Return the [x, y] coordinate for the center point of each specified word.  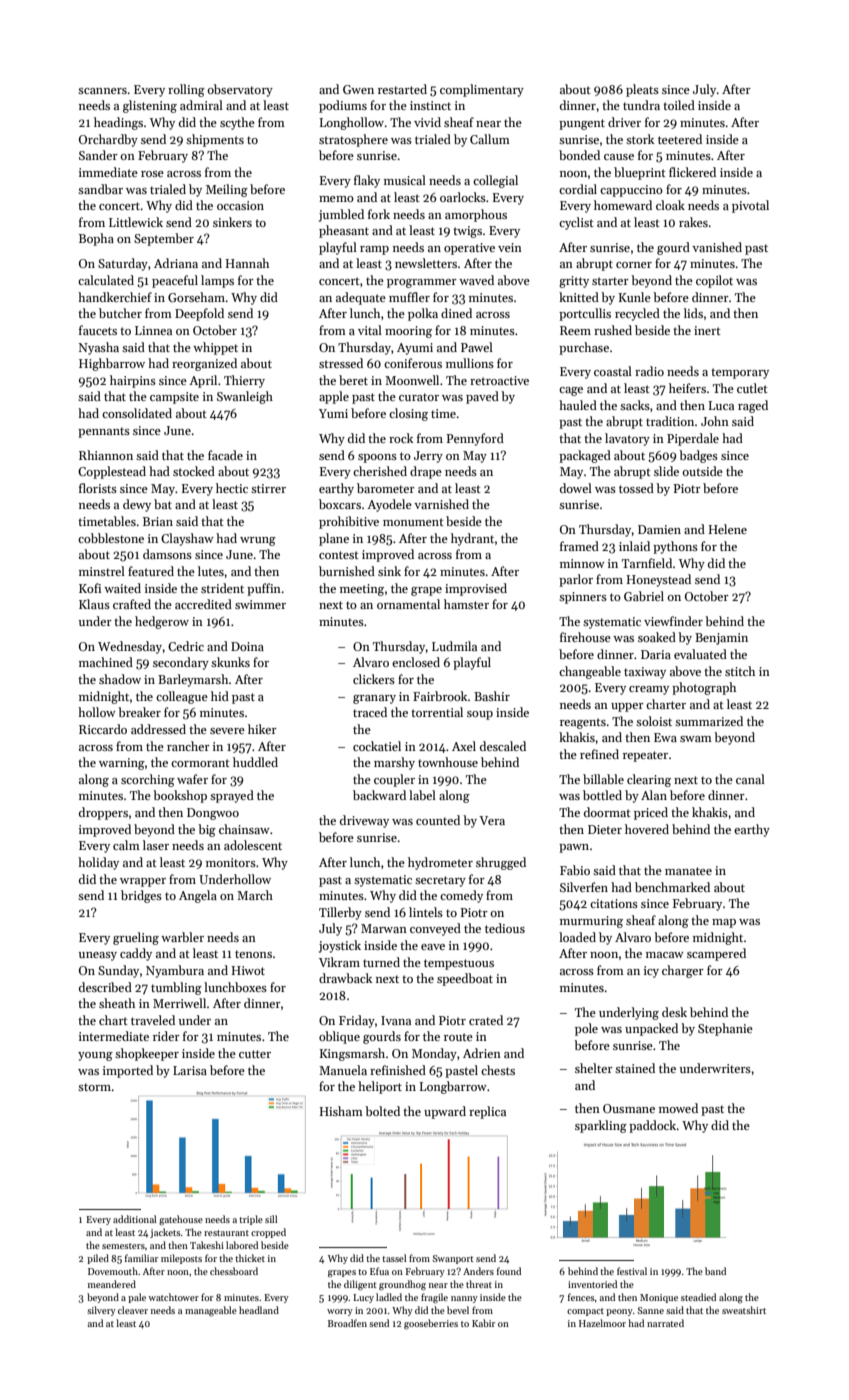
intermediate [114, 1036]
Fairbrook [440, 696]
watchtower [173, 1297]
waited [122, 588]
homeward [623, 205]
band [715, 1271]
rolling [186, 90]
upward [445, 1112]
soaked [657, 637]
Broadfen [347, 1323]
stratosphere [353, 140]
